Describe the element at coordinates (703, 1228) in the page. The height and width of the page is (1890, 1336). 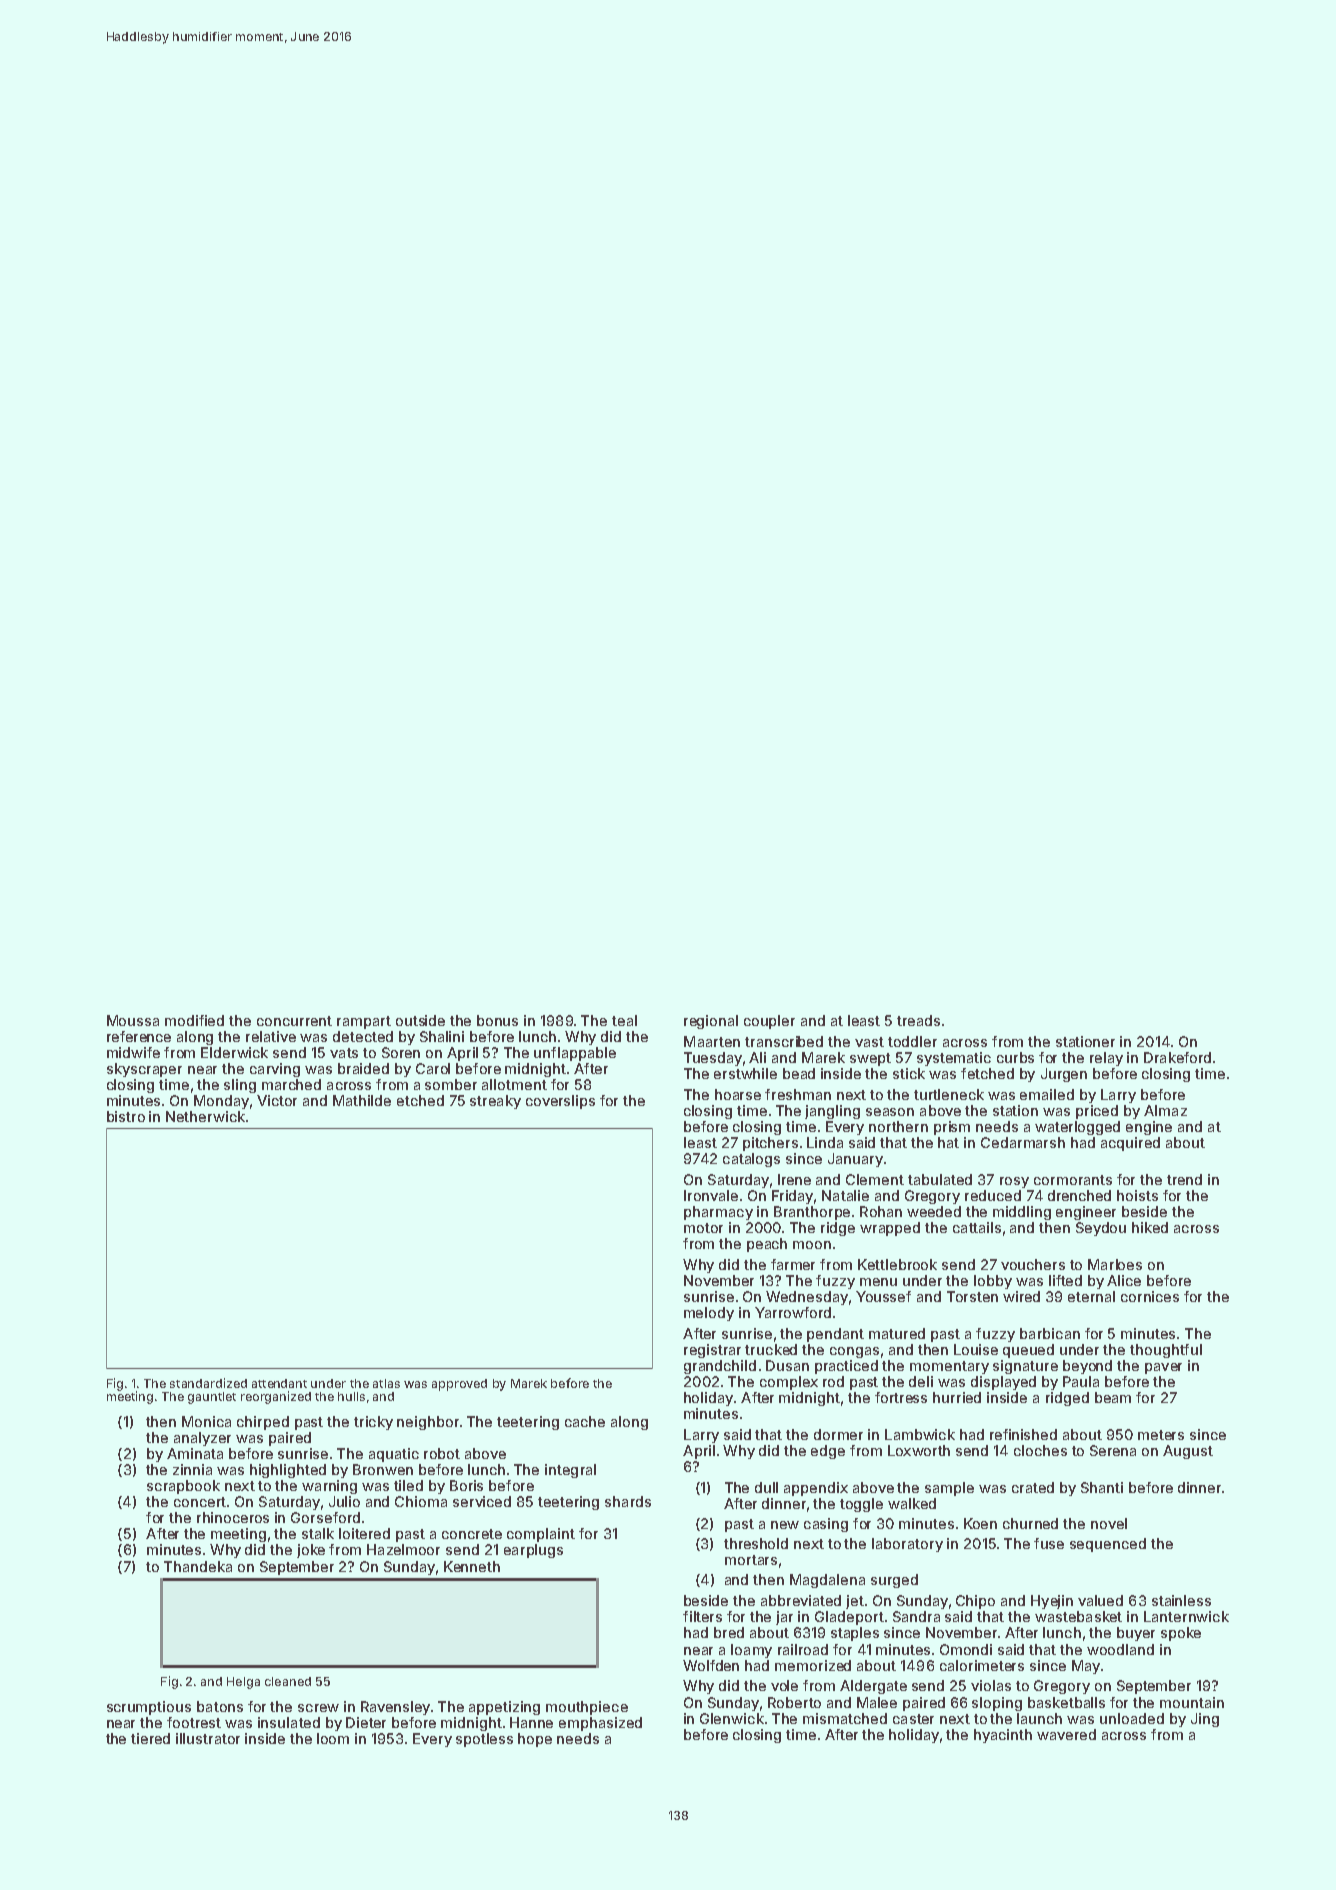
I see `motor` at that location.
